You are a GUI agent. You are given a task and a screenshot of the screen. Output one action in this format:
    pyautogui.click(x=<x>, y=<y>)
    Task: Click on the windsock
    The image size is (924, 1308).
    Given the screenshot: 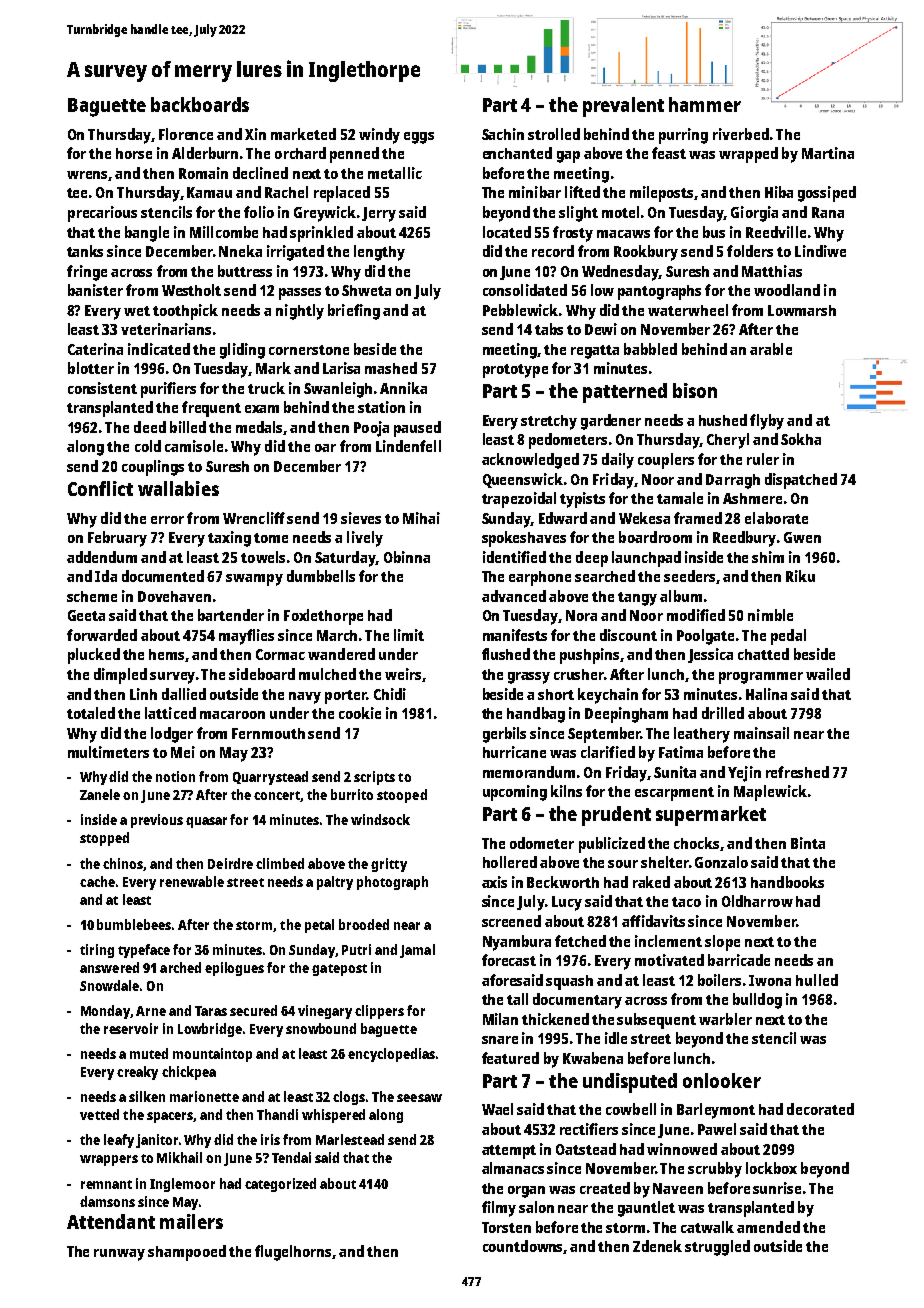 What is the action you would take?
    pyautogui.click(x=380, y=819)
